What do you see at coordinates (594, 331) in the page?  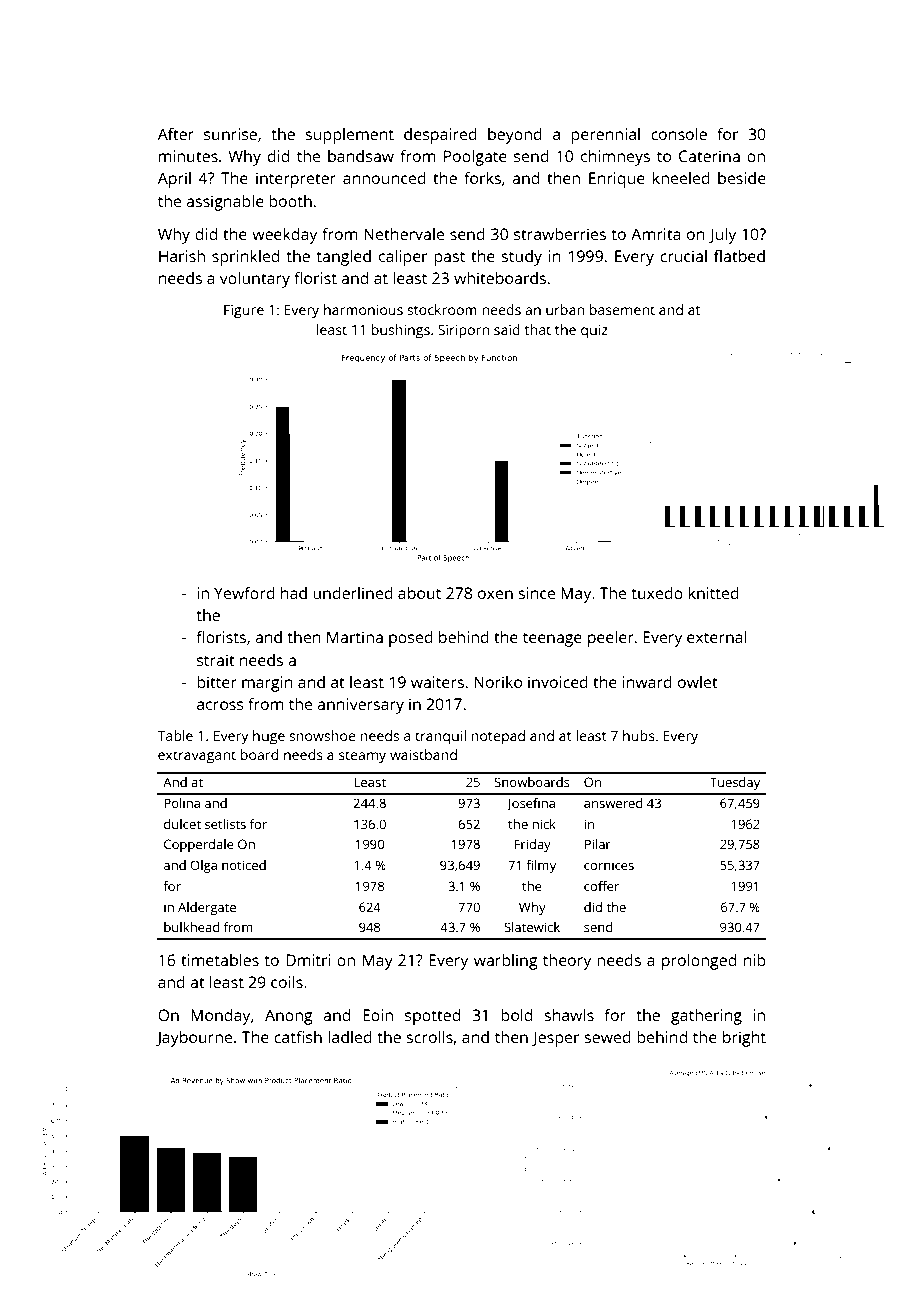 I see `quiz` at bounding box center [594, 331].
